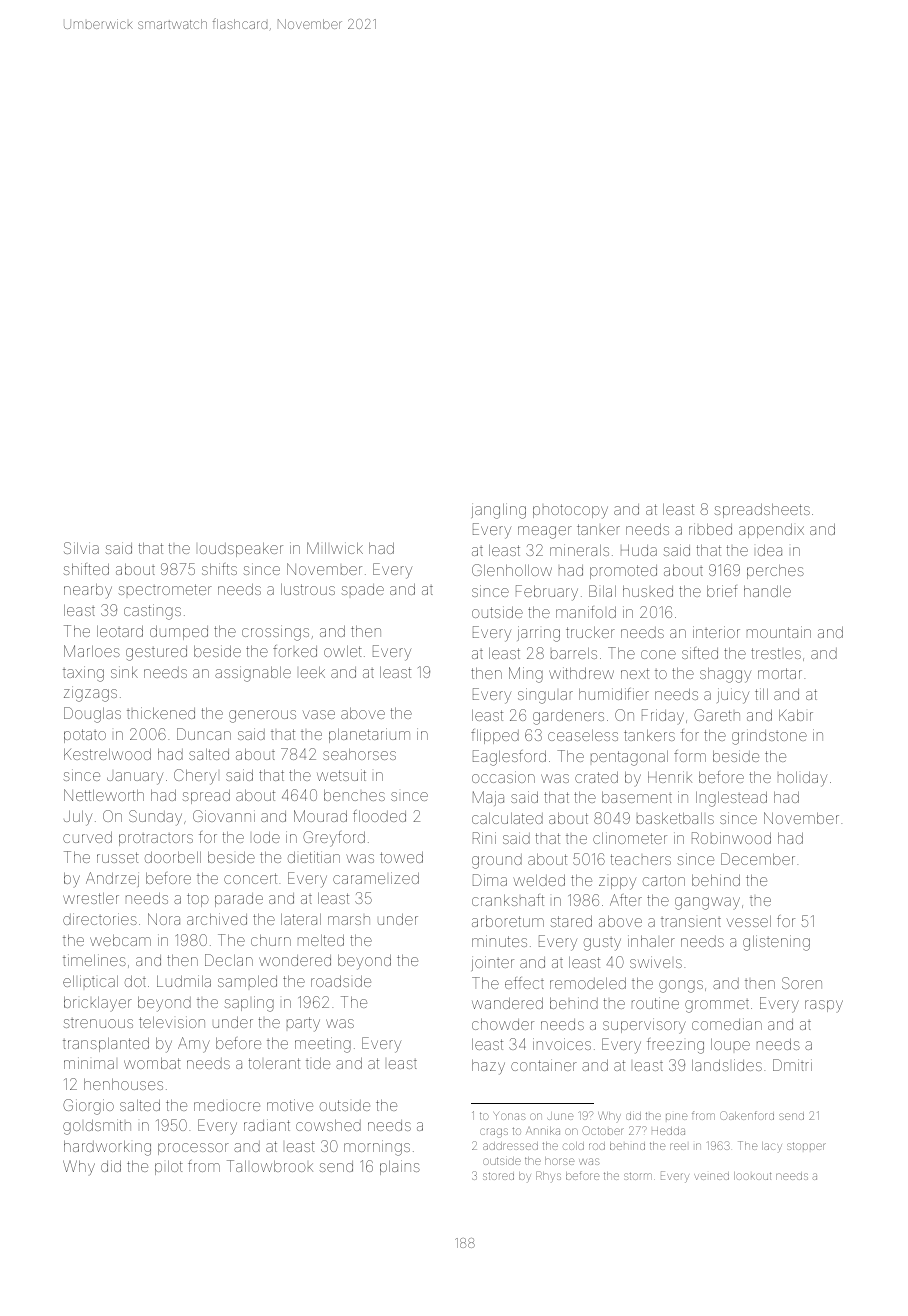  Describe the element at coordinates (341, 981) in the image. I see `roadside` at that location.
